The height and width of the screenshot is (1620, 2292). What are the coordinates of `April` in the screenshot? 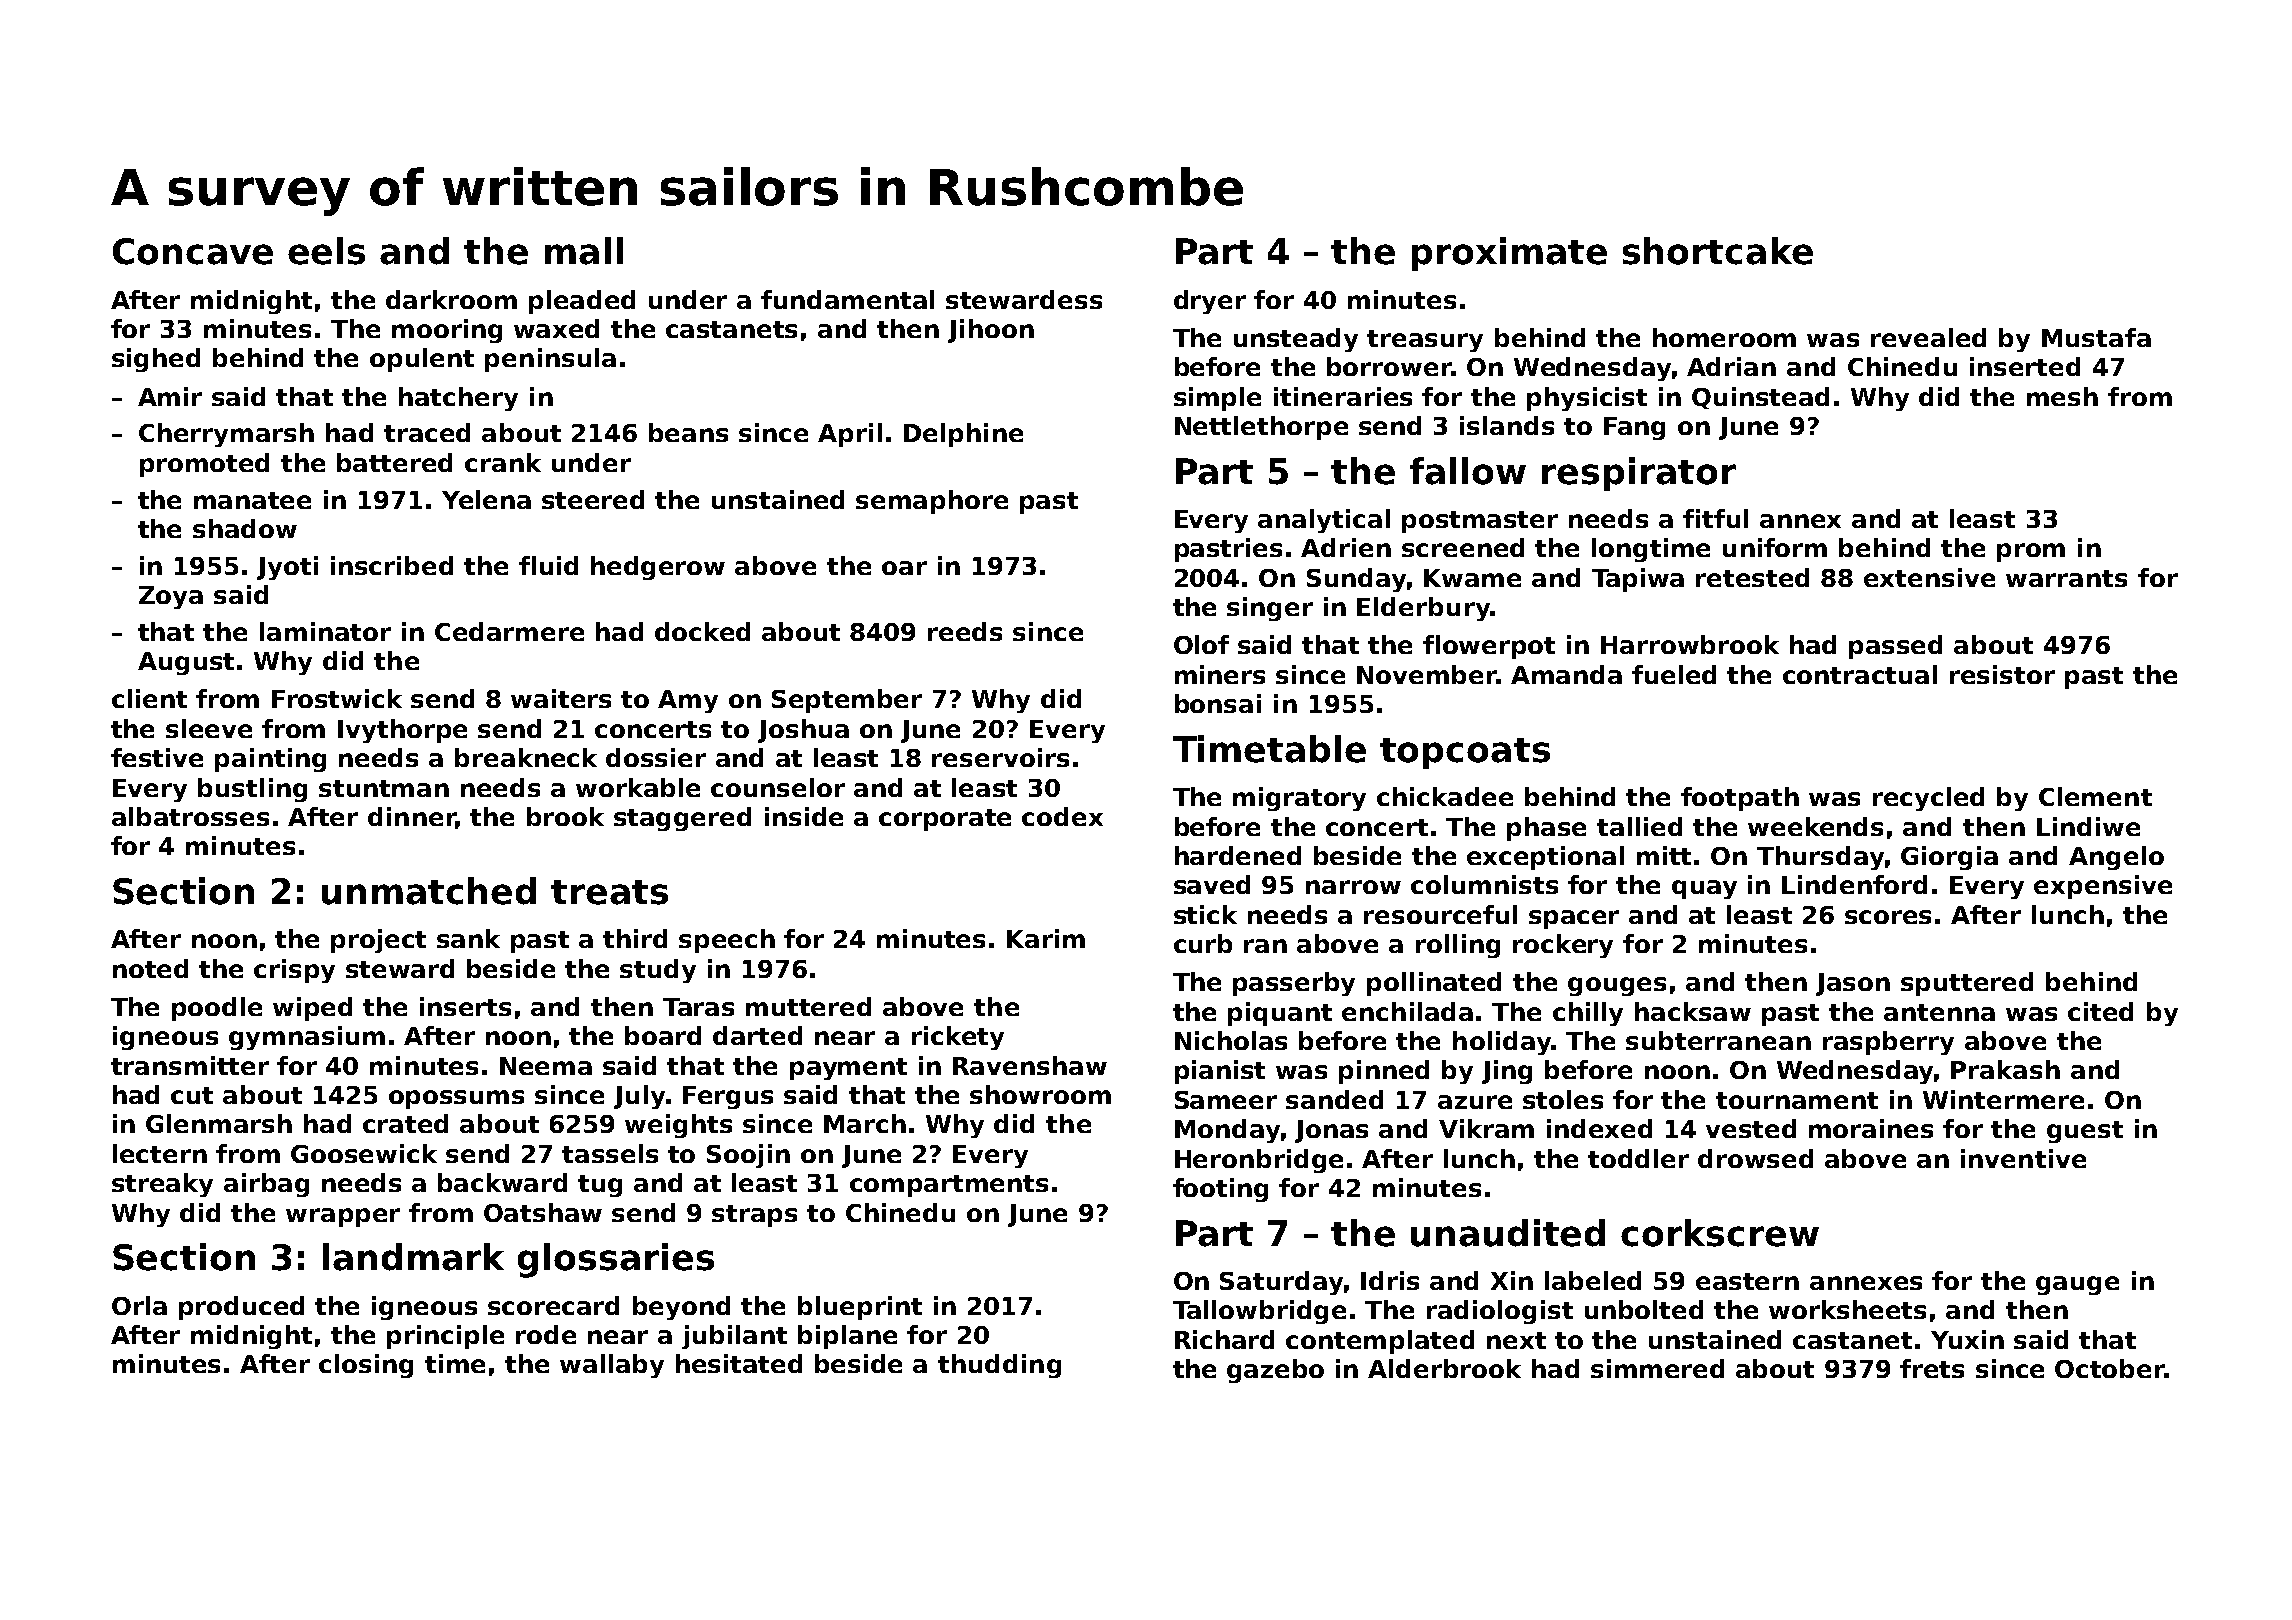 It's located at (850, 435).
